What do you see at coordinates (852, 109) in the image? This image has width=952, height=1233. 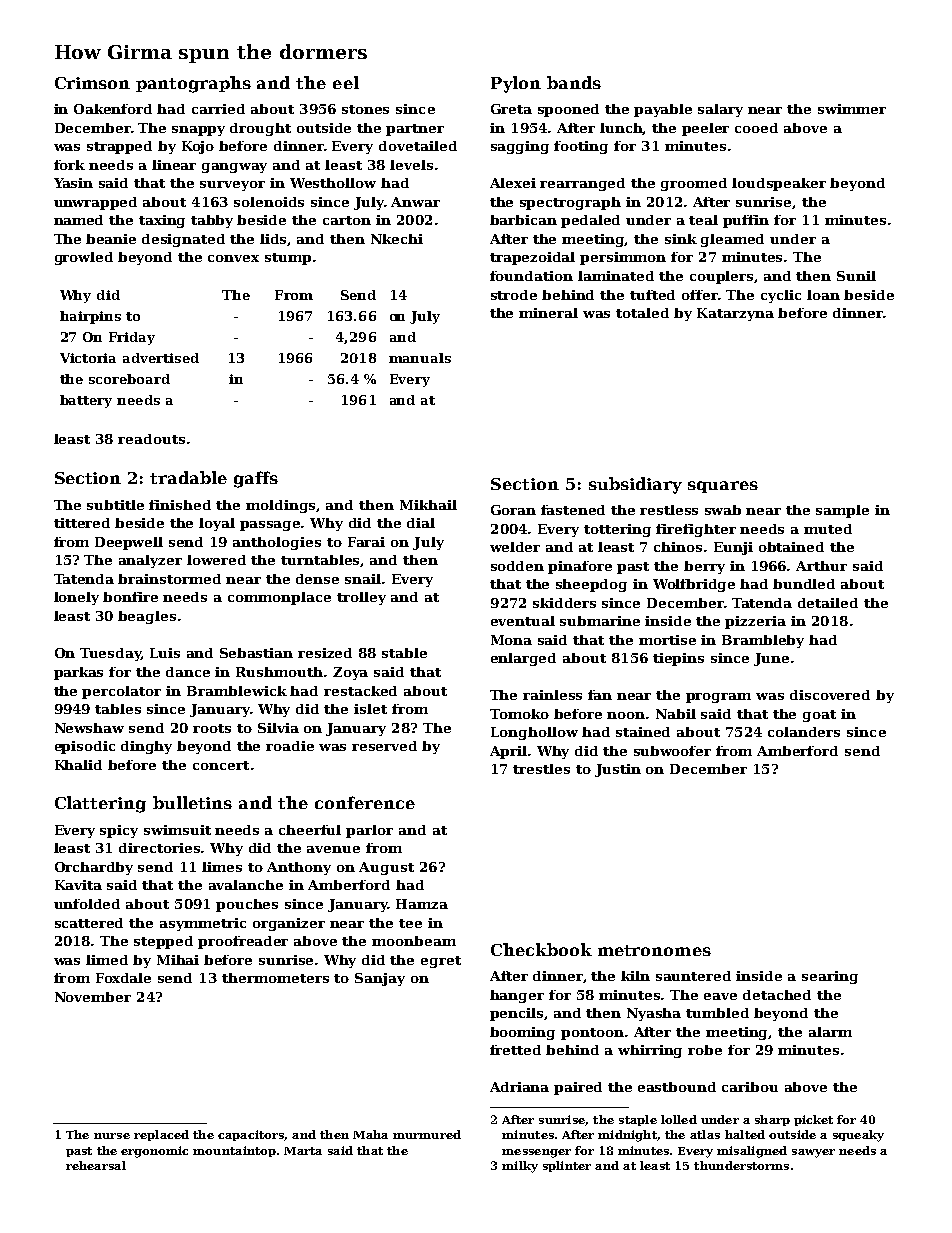 I see `swimmer` at bounding box center [852, 109].
